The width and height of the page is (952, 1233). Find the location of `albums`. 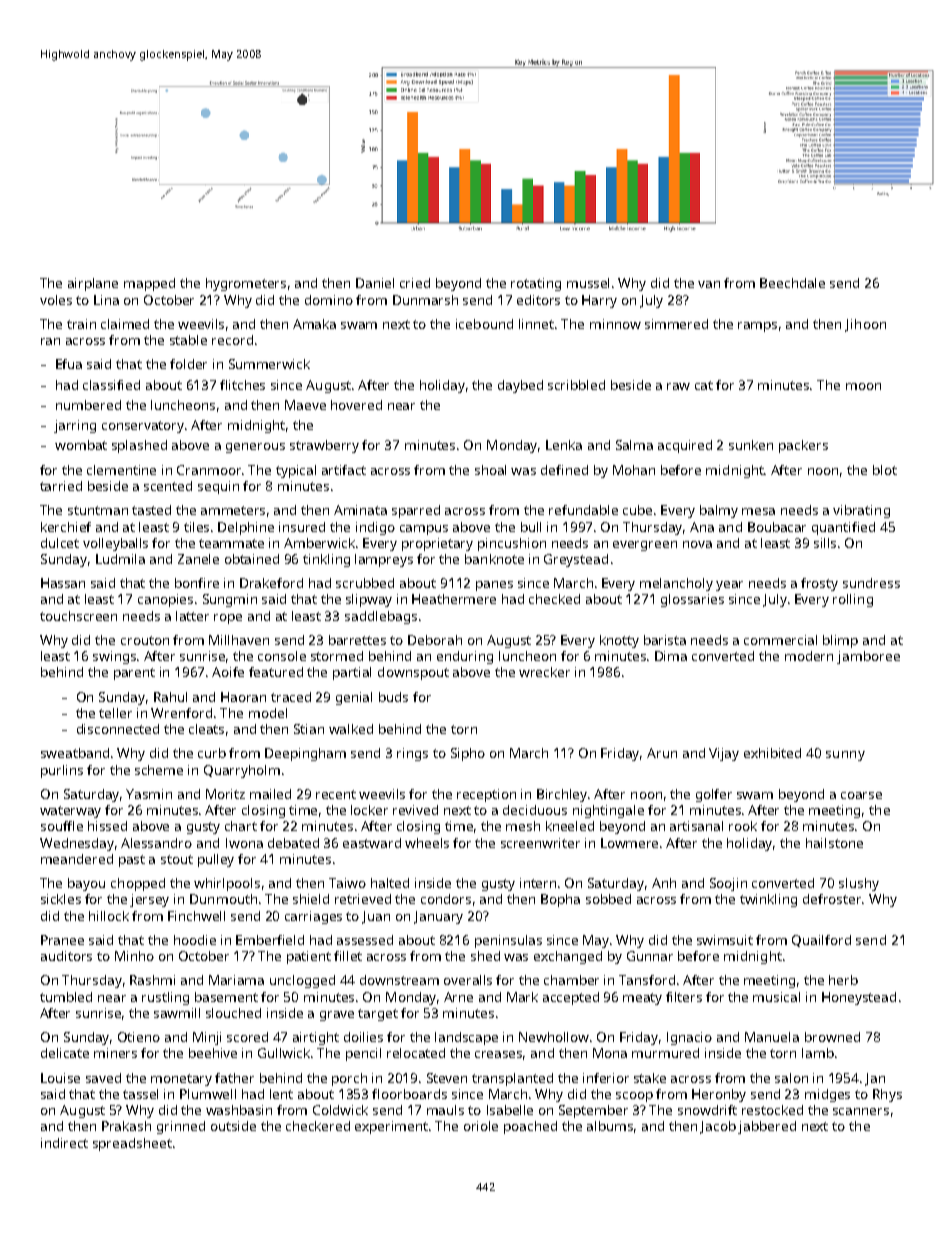

albums is located at coordinates (610, 1126).
